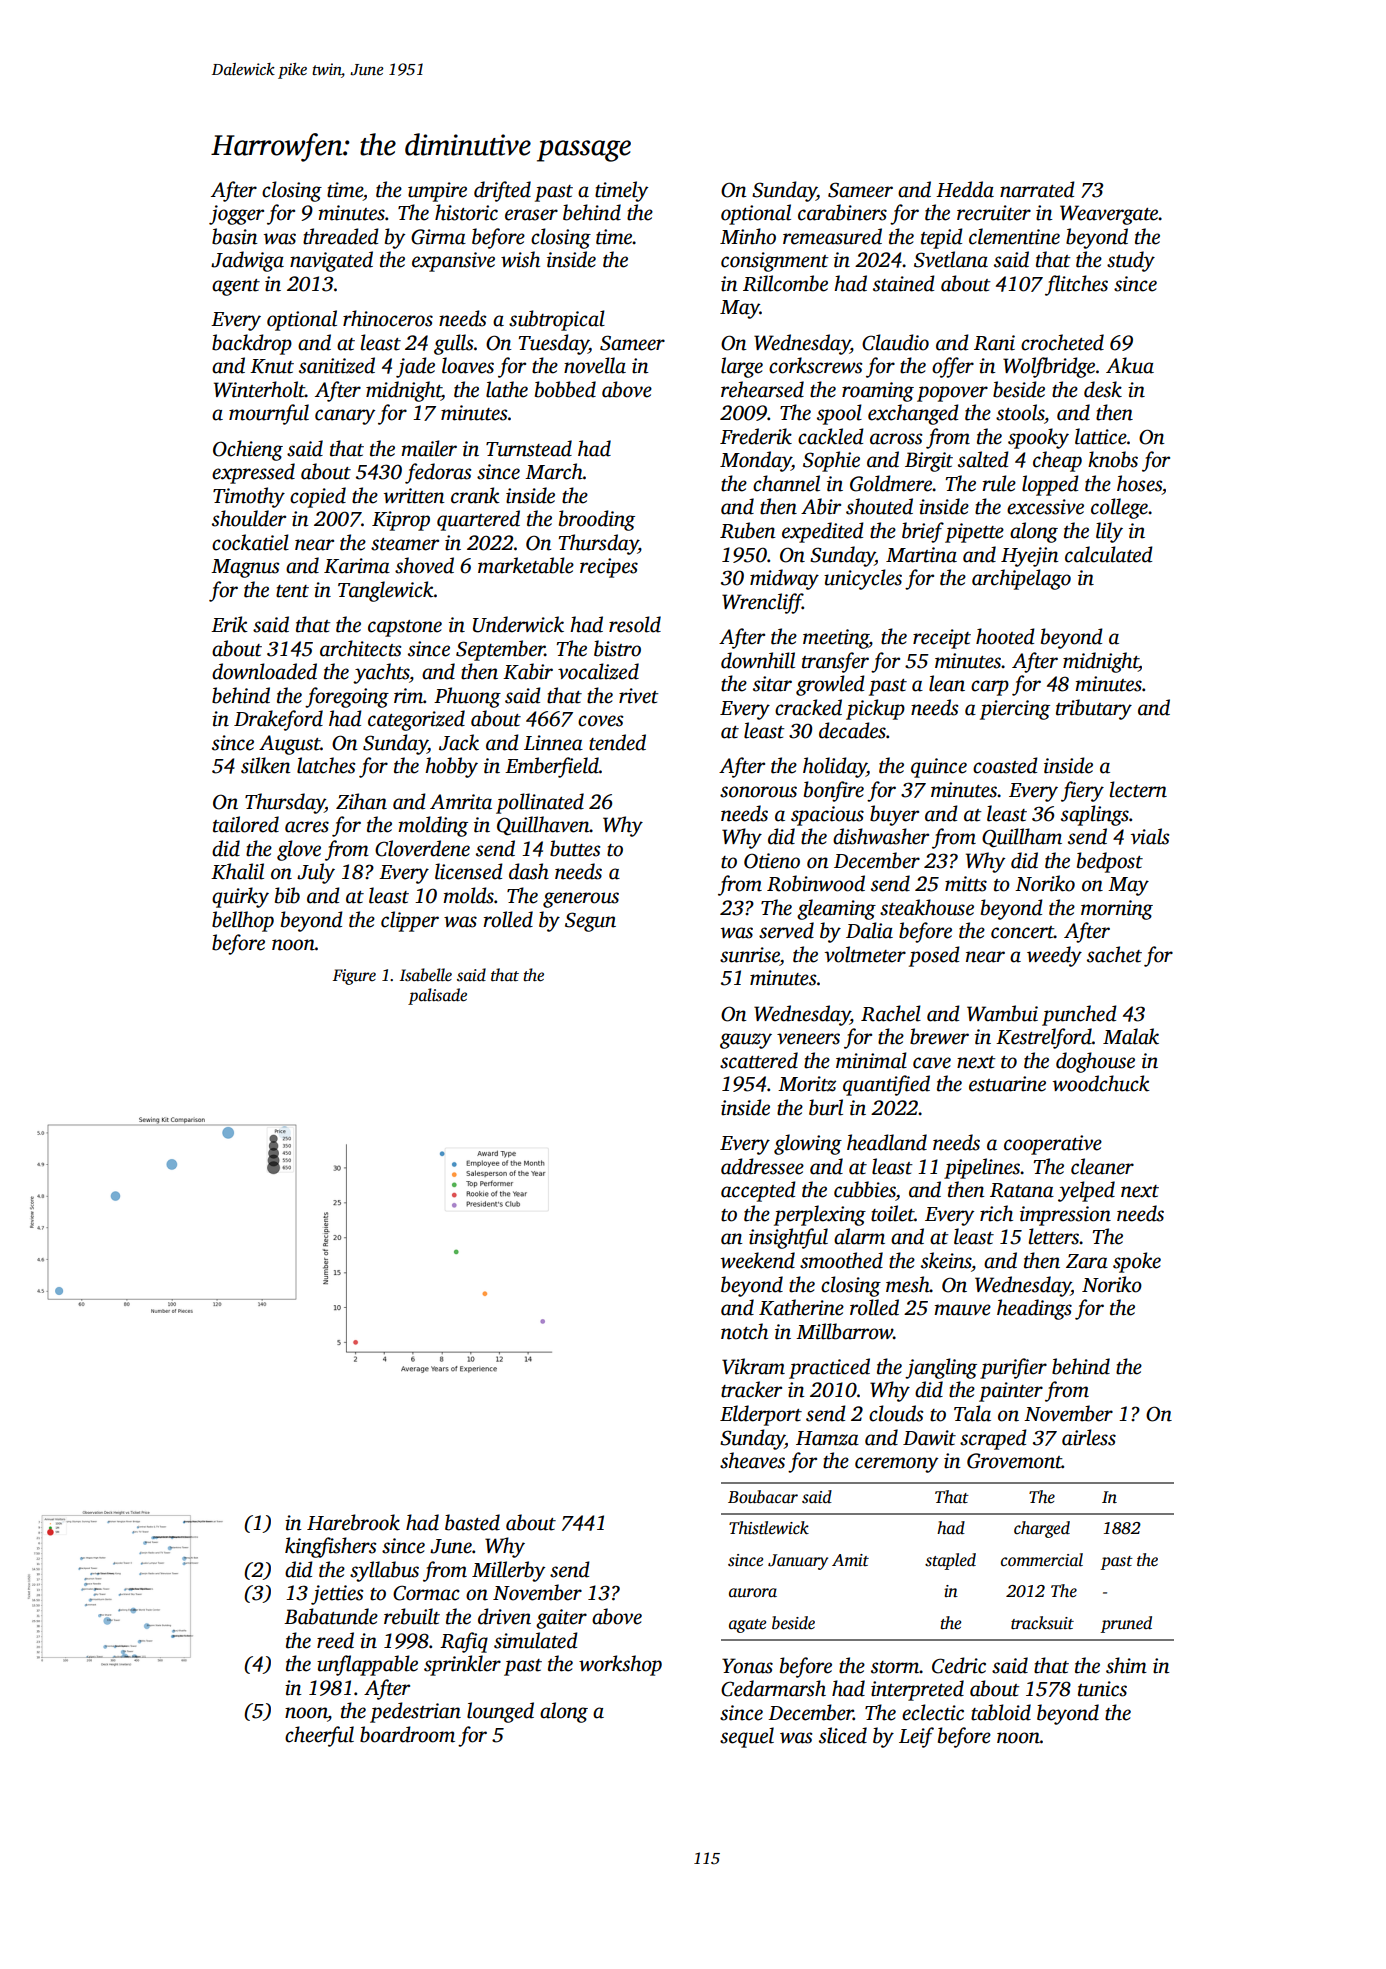 The image size is (1386, 1969). What do you see at coordinates (758, 792) in the screenshot?
I see `sonorous` at bounding box center [758, 792].
